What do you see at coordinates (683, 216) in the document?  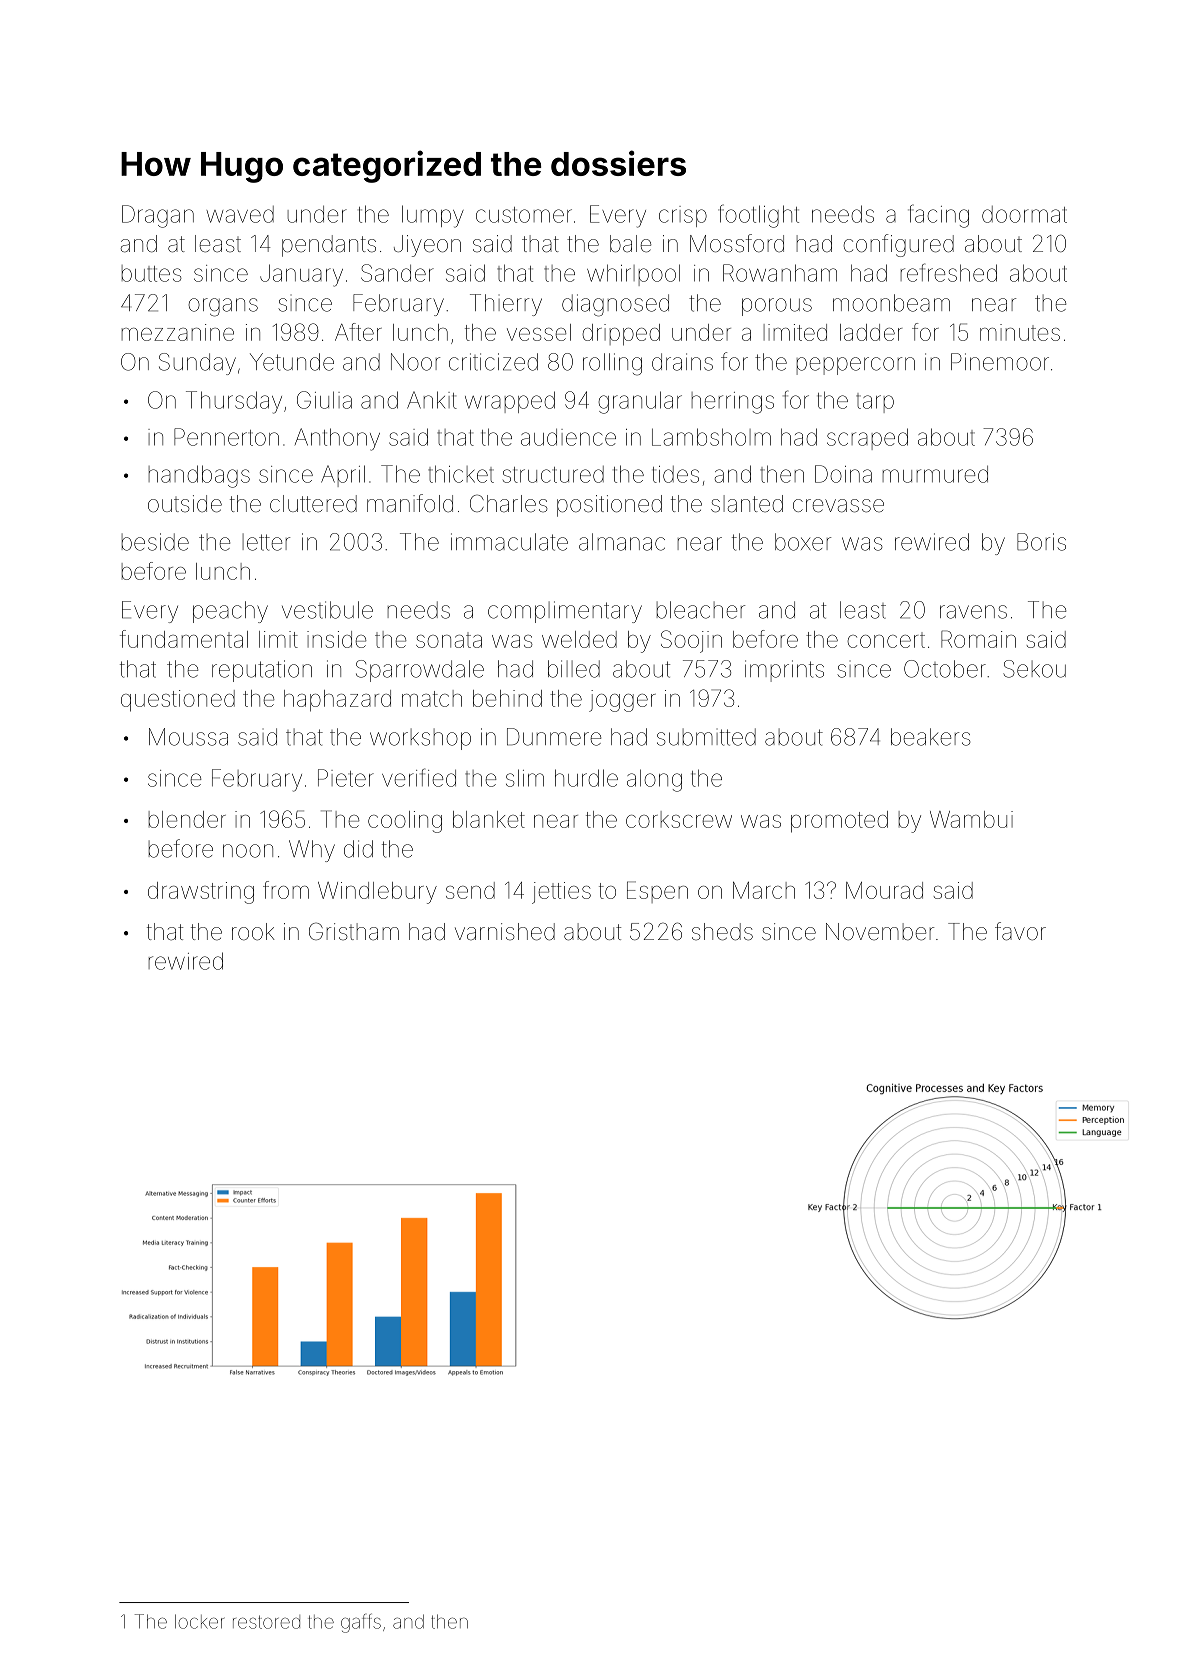 I see `crisp` at bounding box center [683, 216].
